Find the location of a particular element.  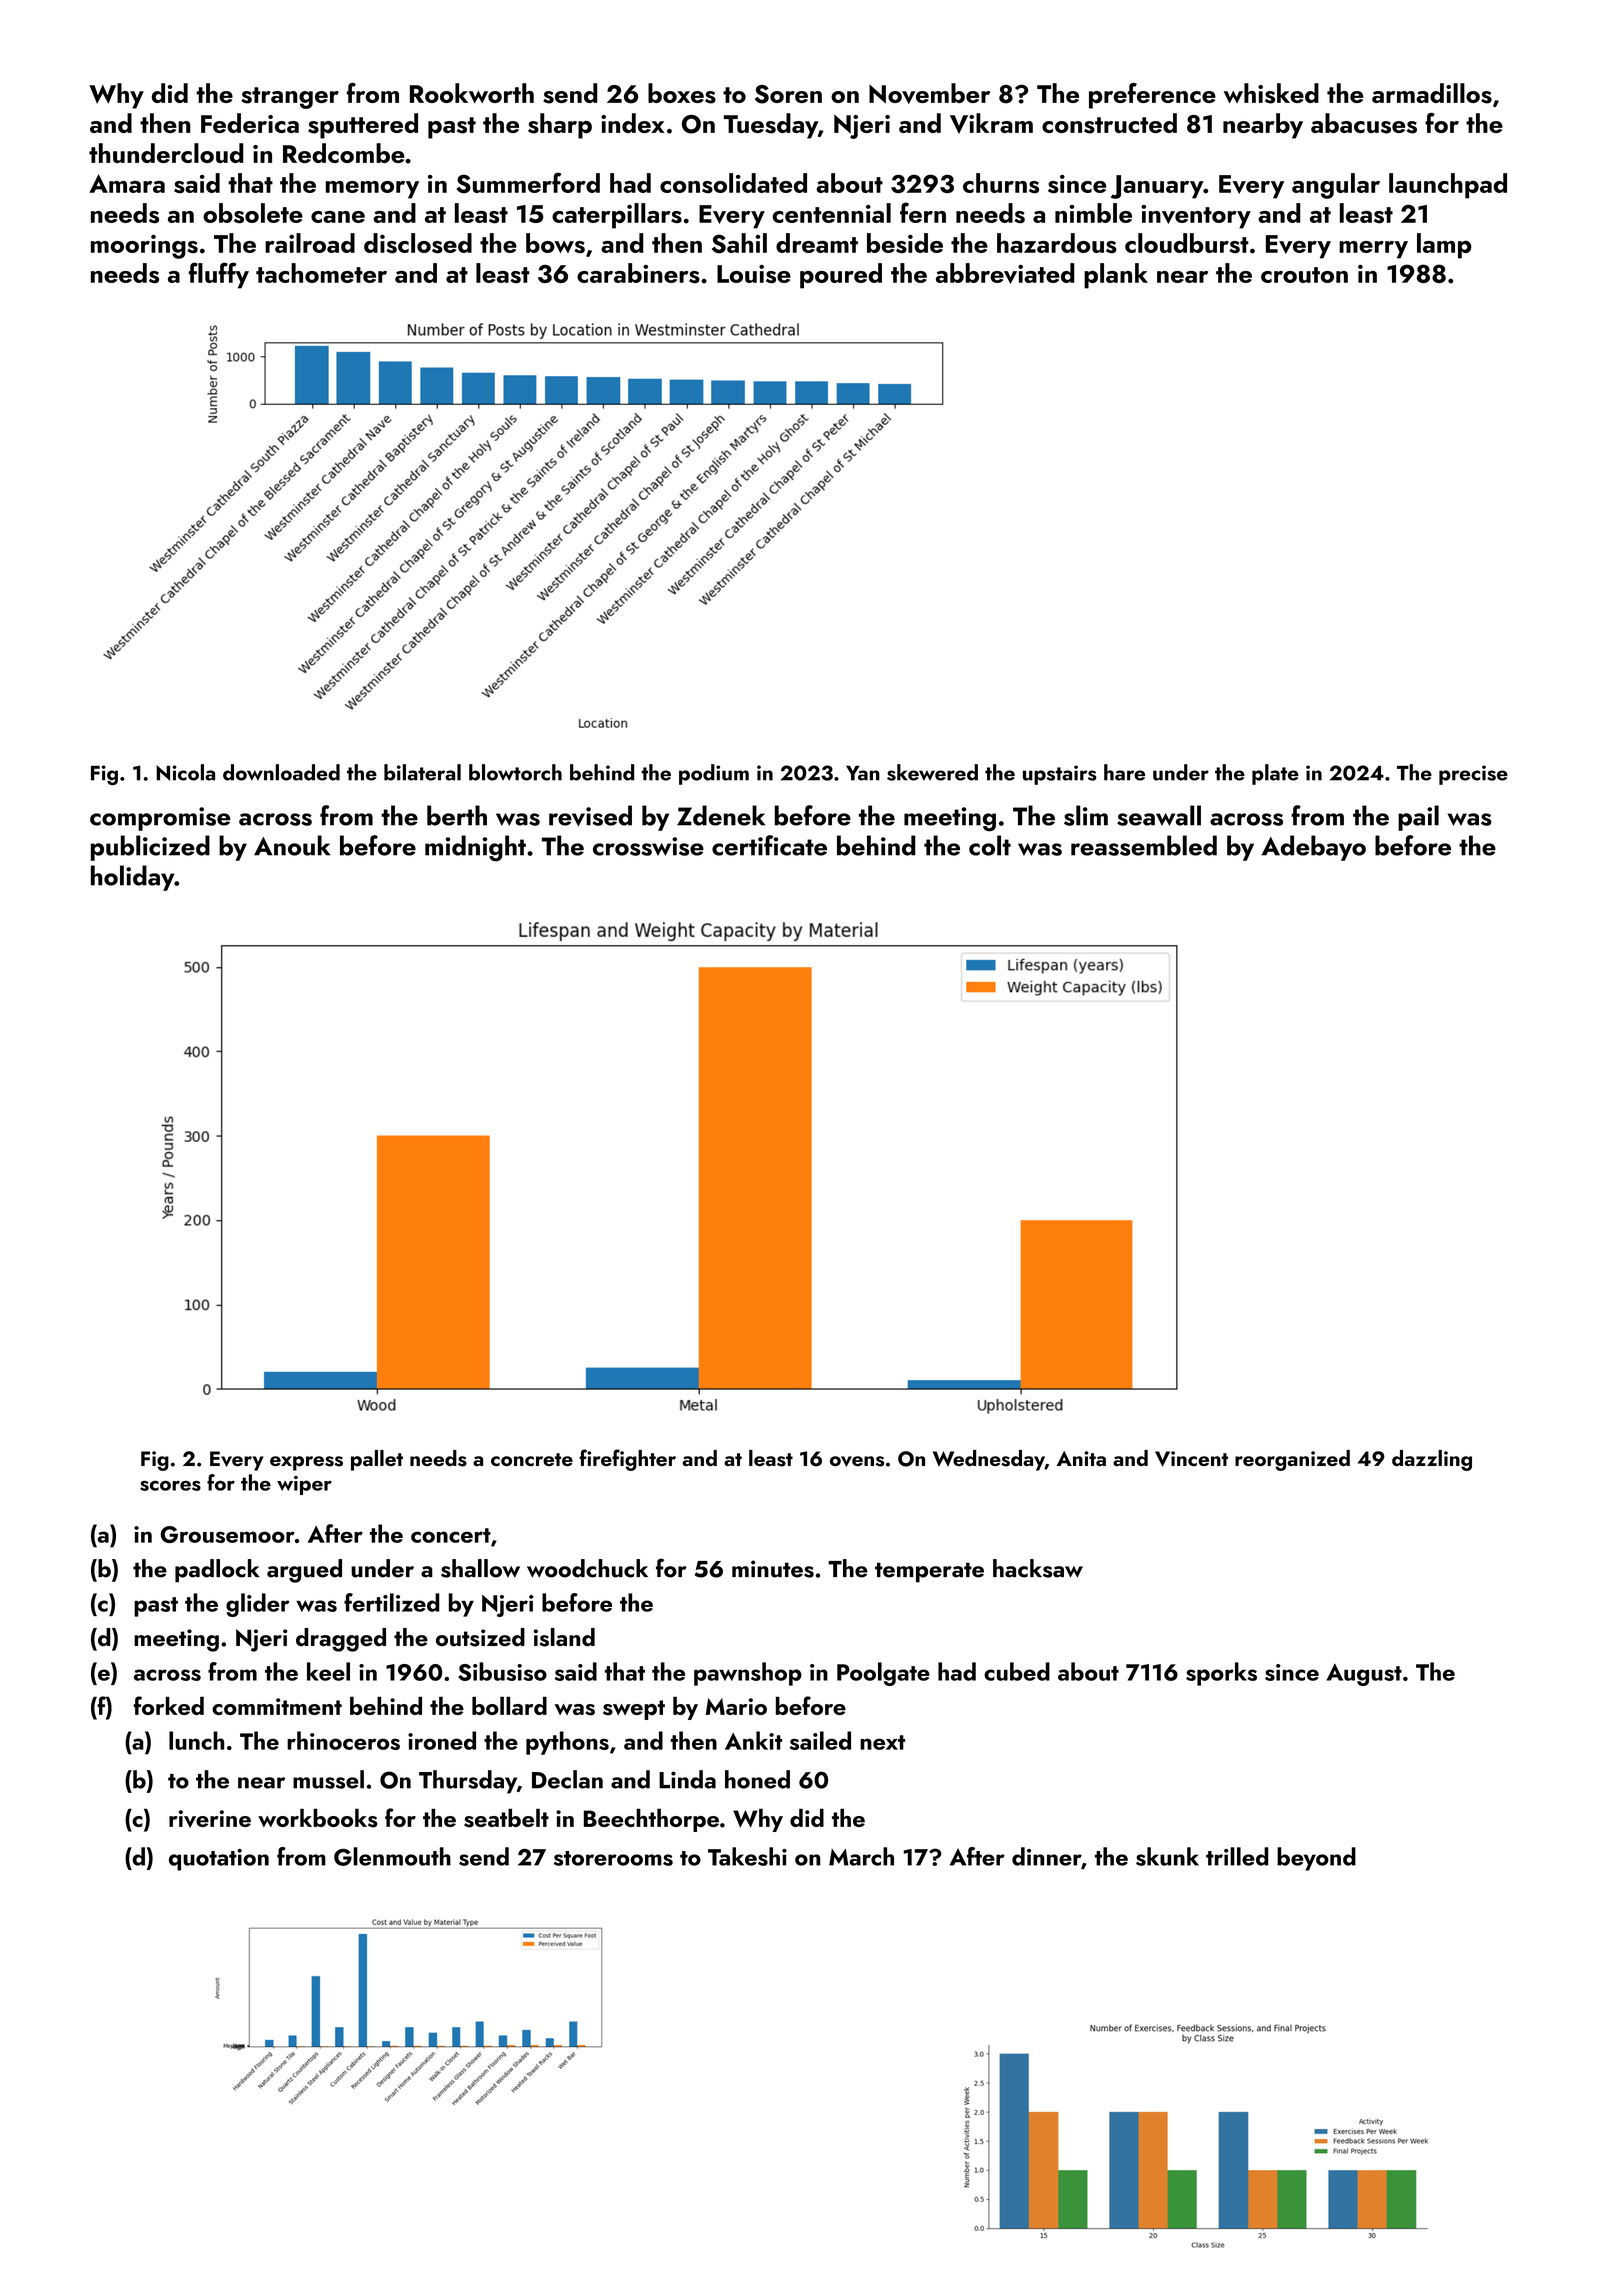

disclosed is located at coordinates (418, 243).
